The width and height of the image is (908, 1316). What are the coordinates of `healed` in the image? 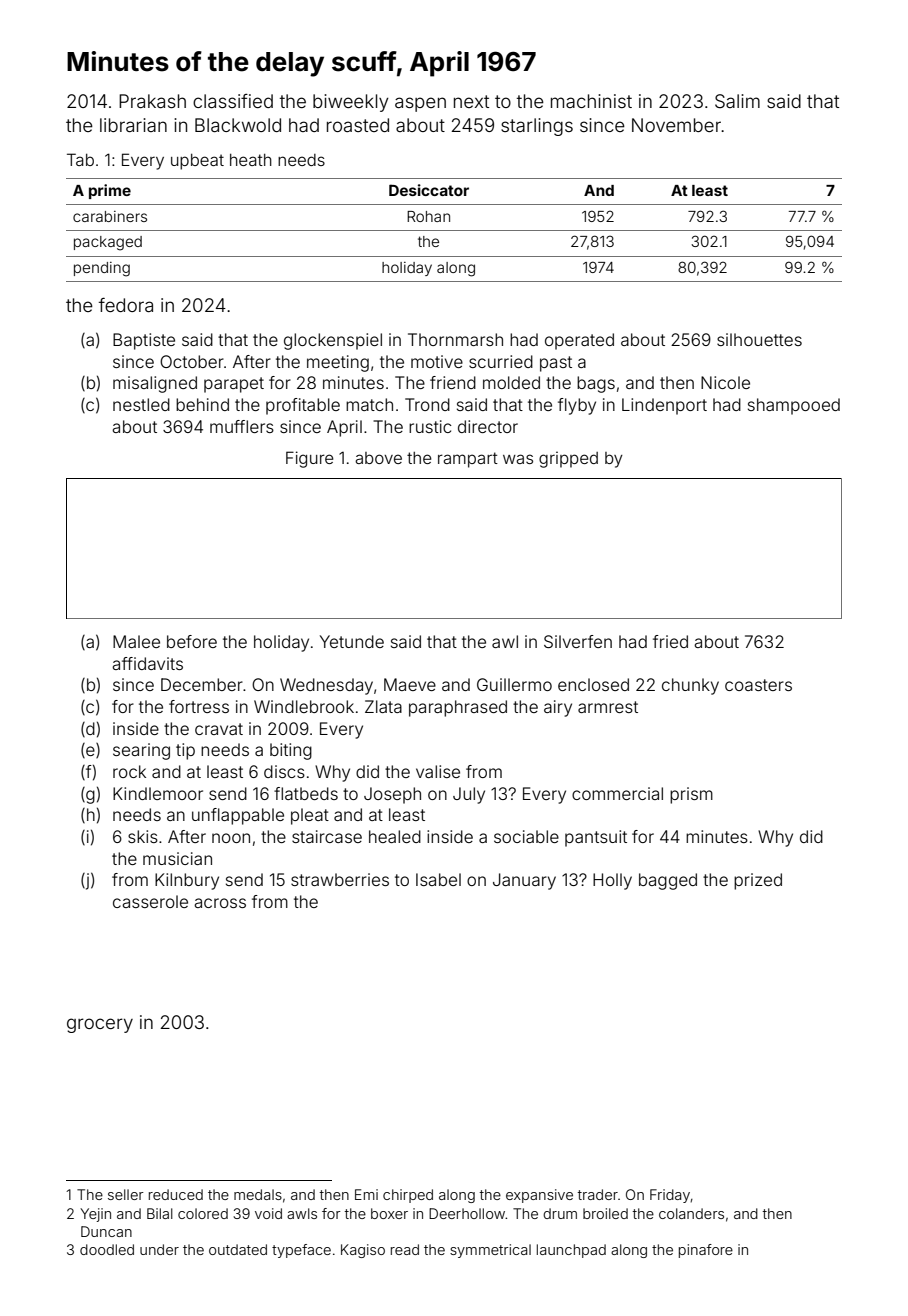 It's located at (395, 836).
